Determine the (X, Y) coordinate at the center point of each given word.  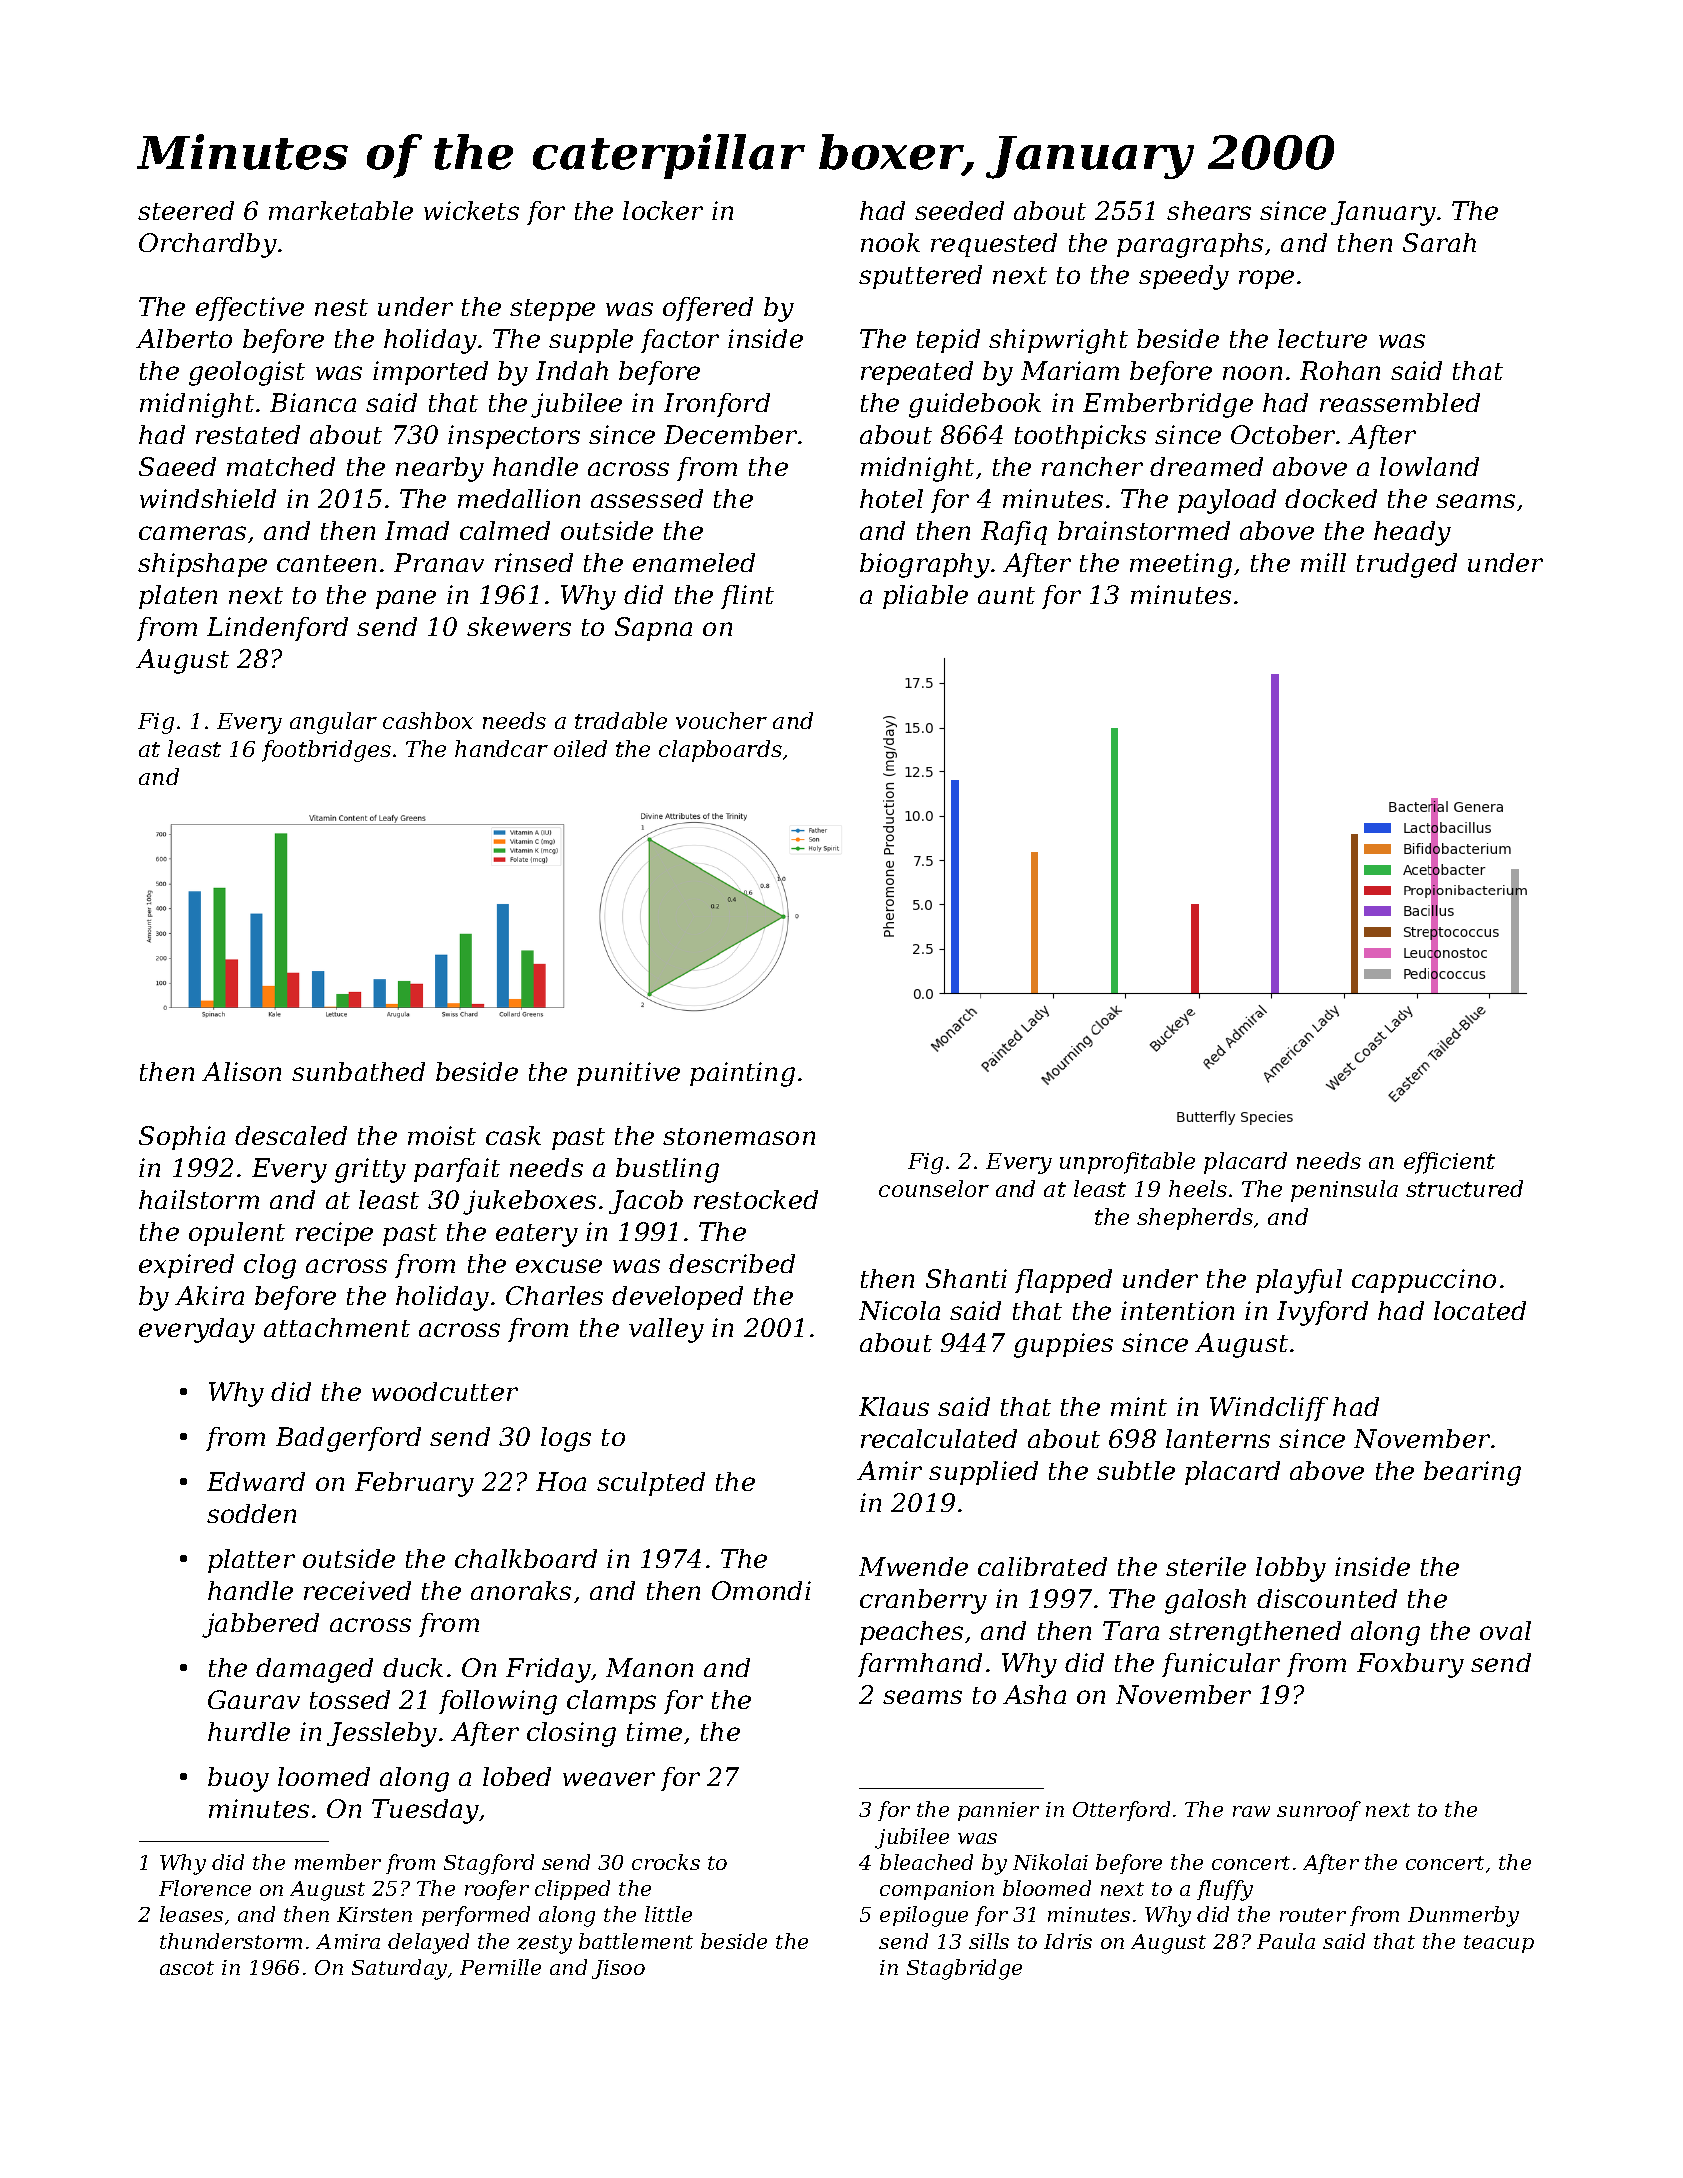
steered (186, 210)
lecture (1322, 338)
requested (994, 245)
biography (925, 565)
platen (178, 597)
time (654, 1731)
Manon (649, 1667)
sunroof (1319, 1811)
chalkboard (526, 1558)
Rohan (1340, 370)
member (338, 1862)
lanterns (1218, 1438)
